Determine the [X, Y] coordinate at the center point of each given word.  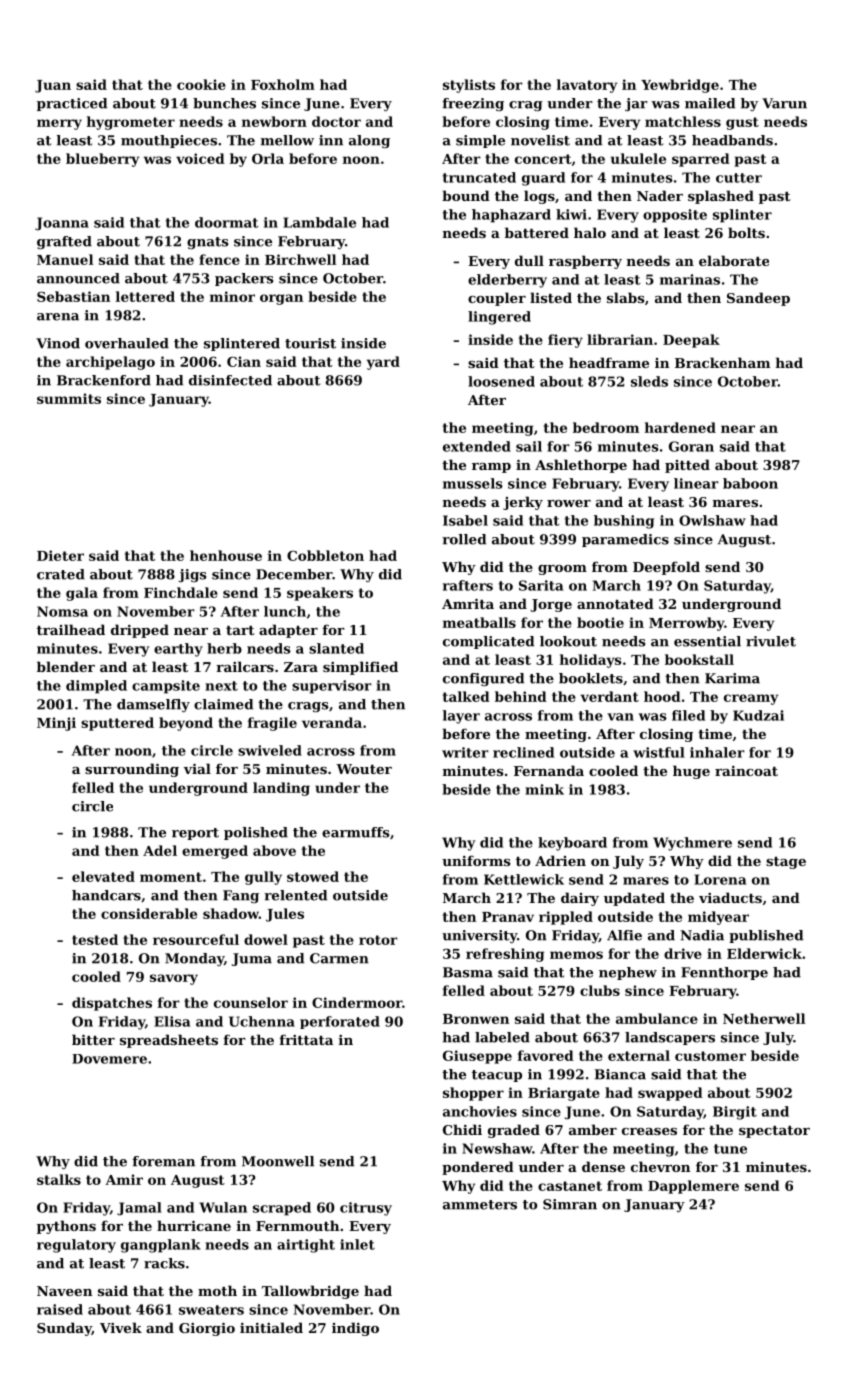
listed [551, 297]
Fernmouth [297, 1225]
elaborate [734, 260]
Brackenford [104, 380]
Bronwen [476, 1019]
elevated [103, 876]
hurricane [194, 1225]
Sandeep [758, 299]
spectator [774, 1132]
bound [466, 195]
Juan [53, 86]
